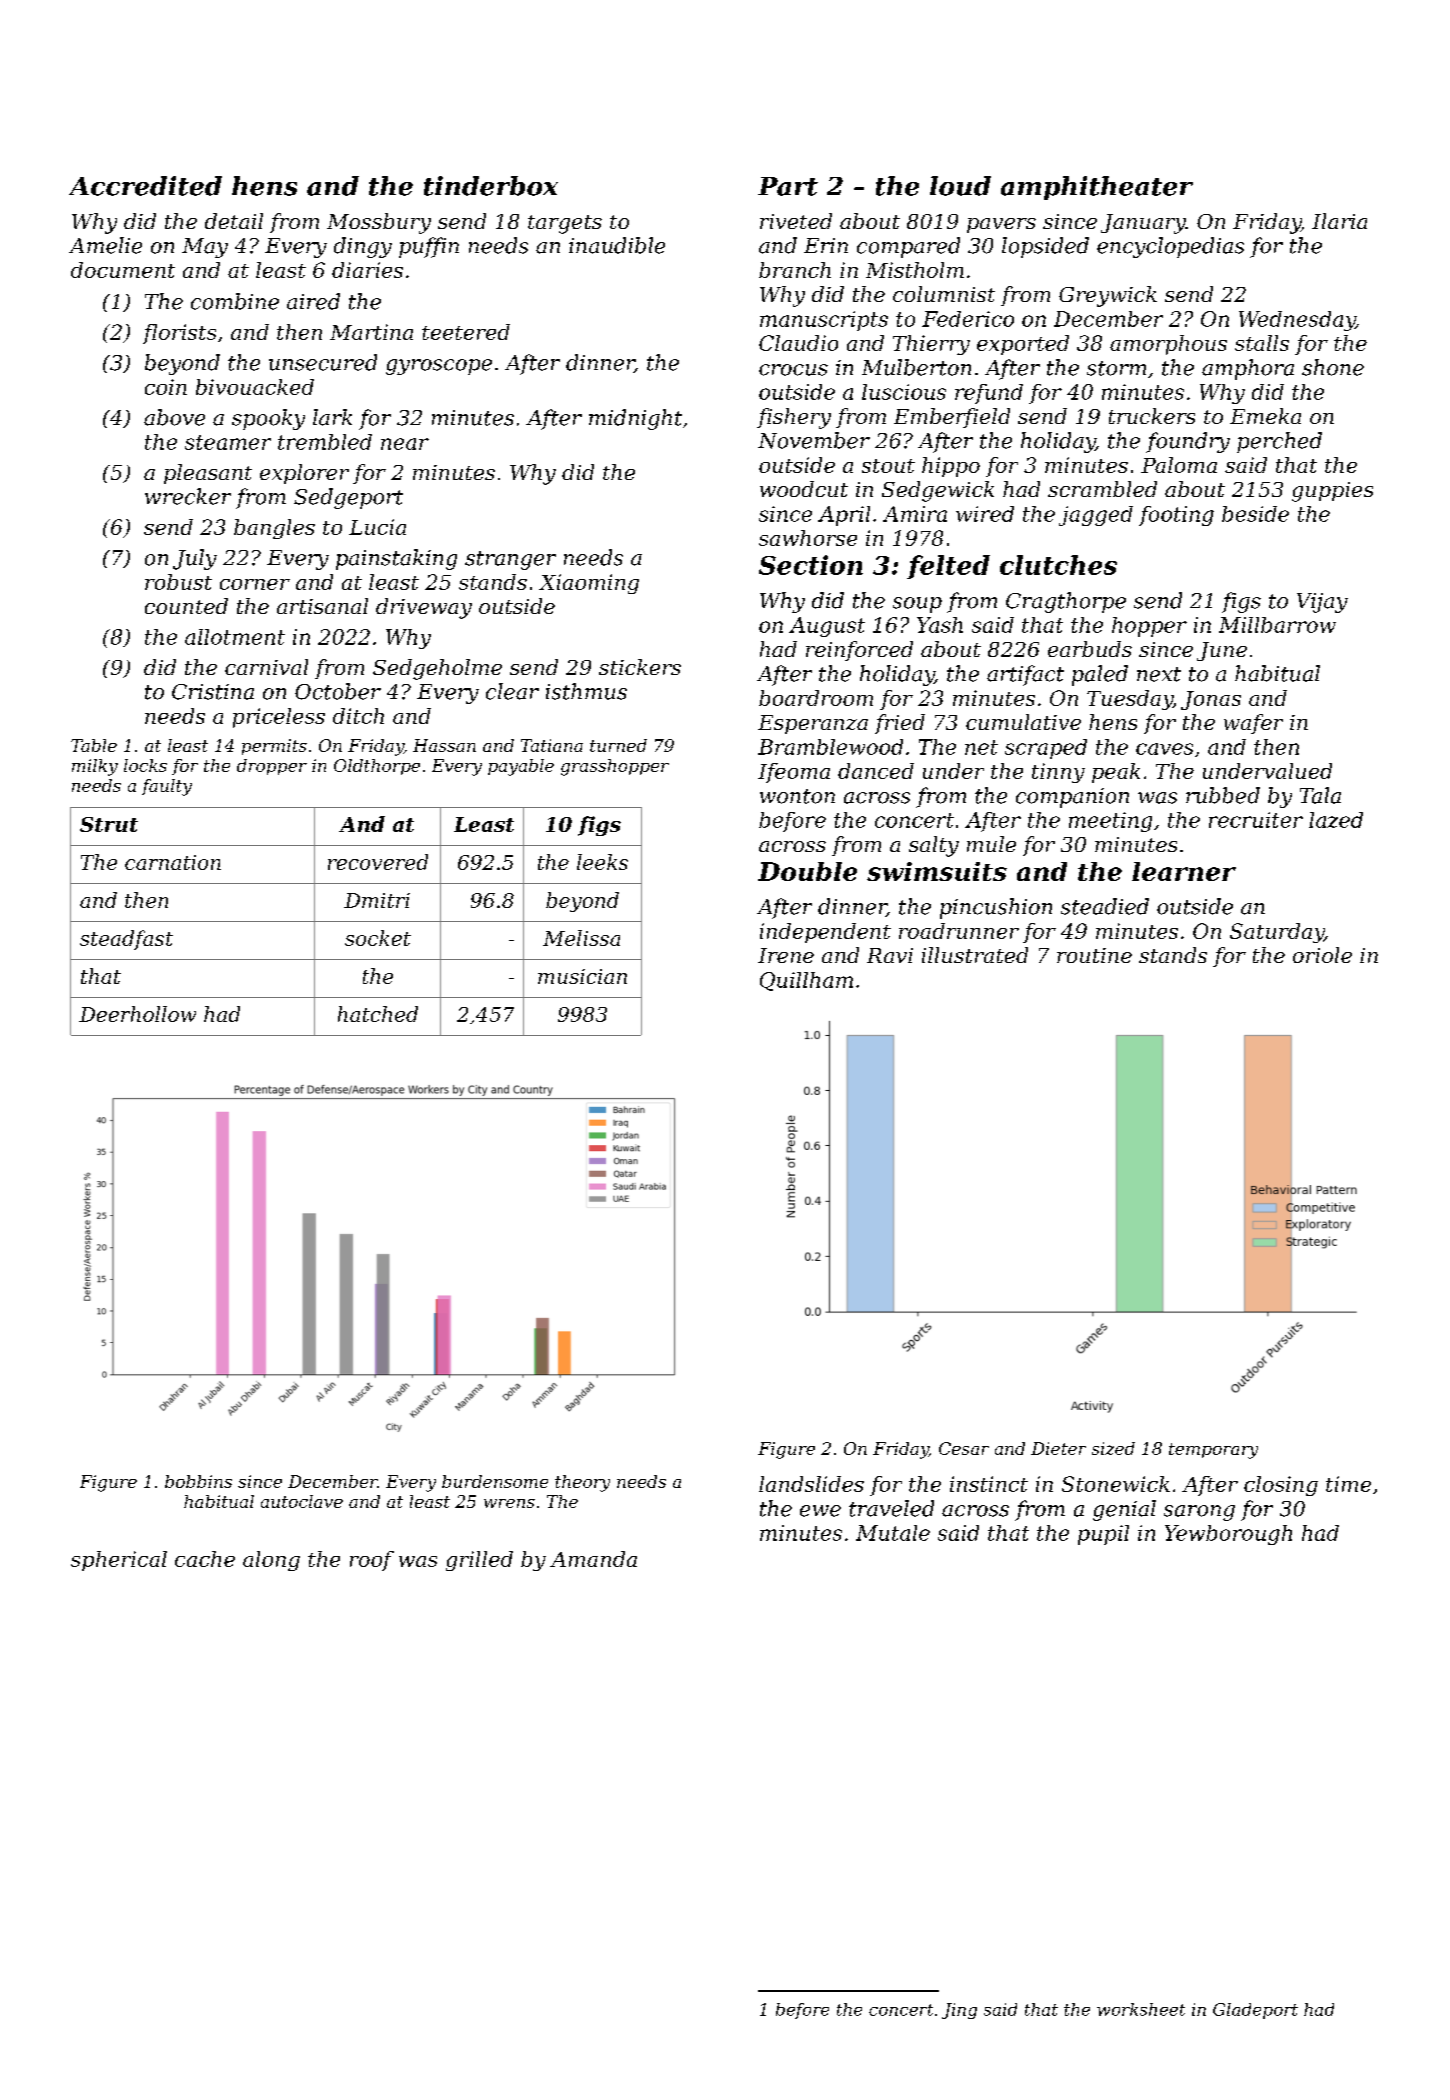  I want to click on clutches, so click(1058, 565).
